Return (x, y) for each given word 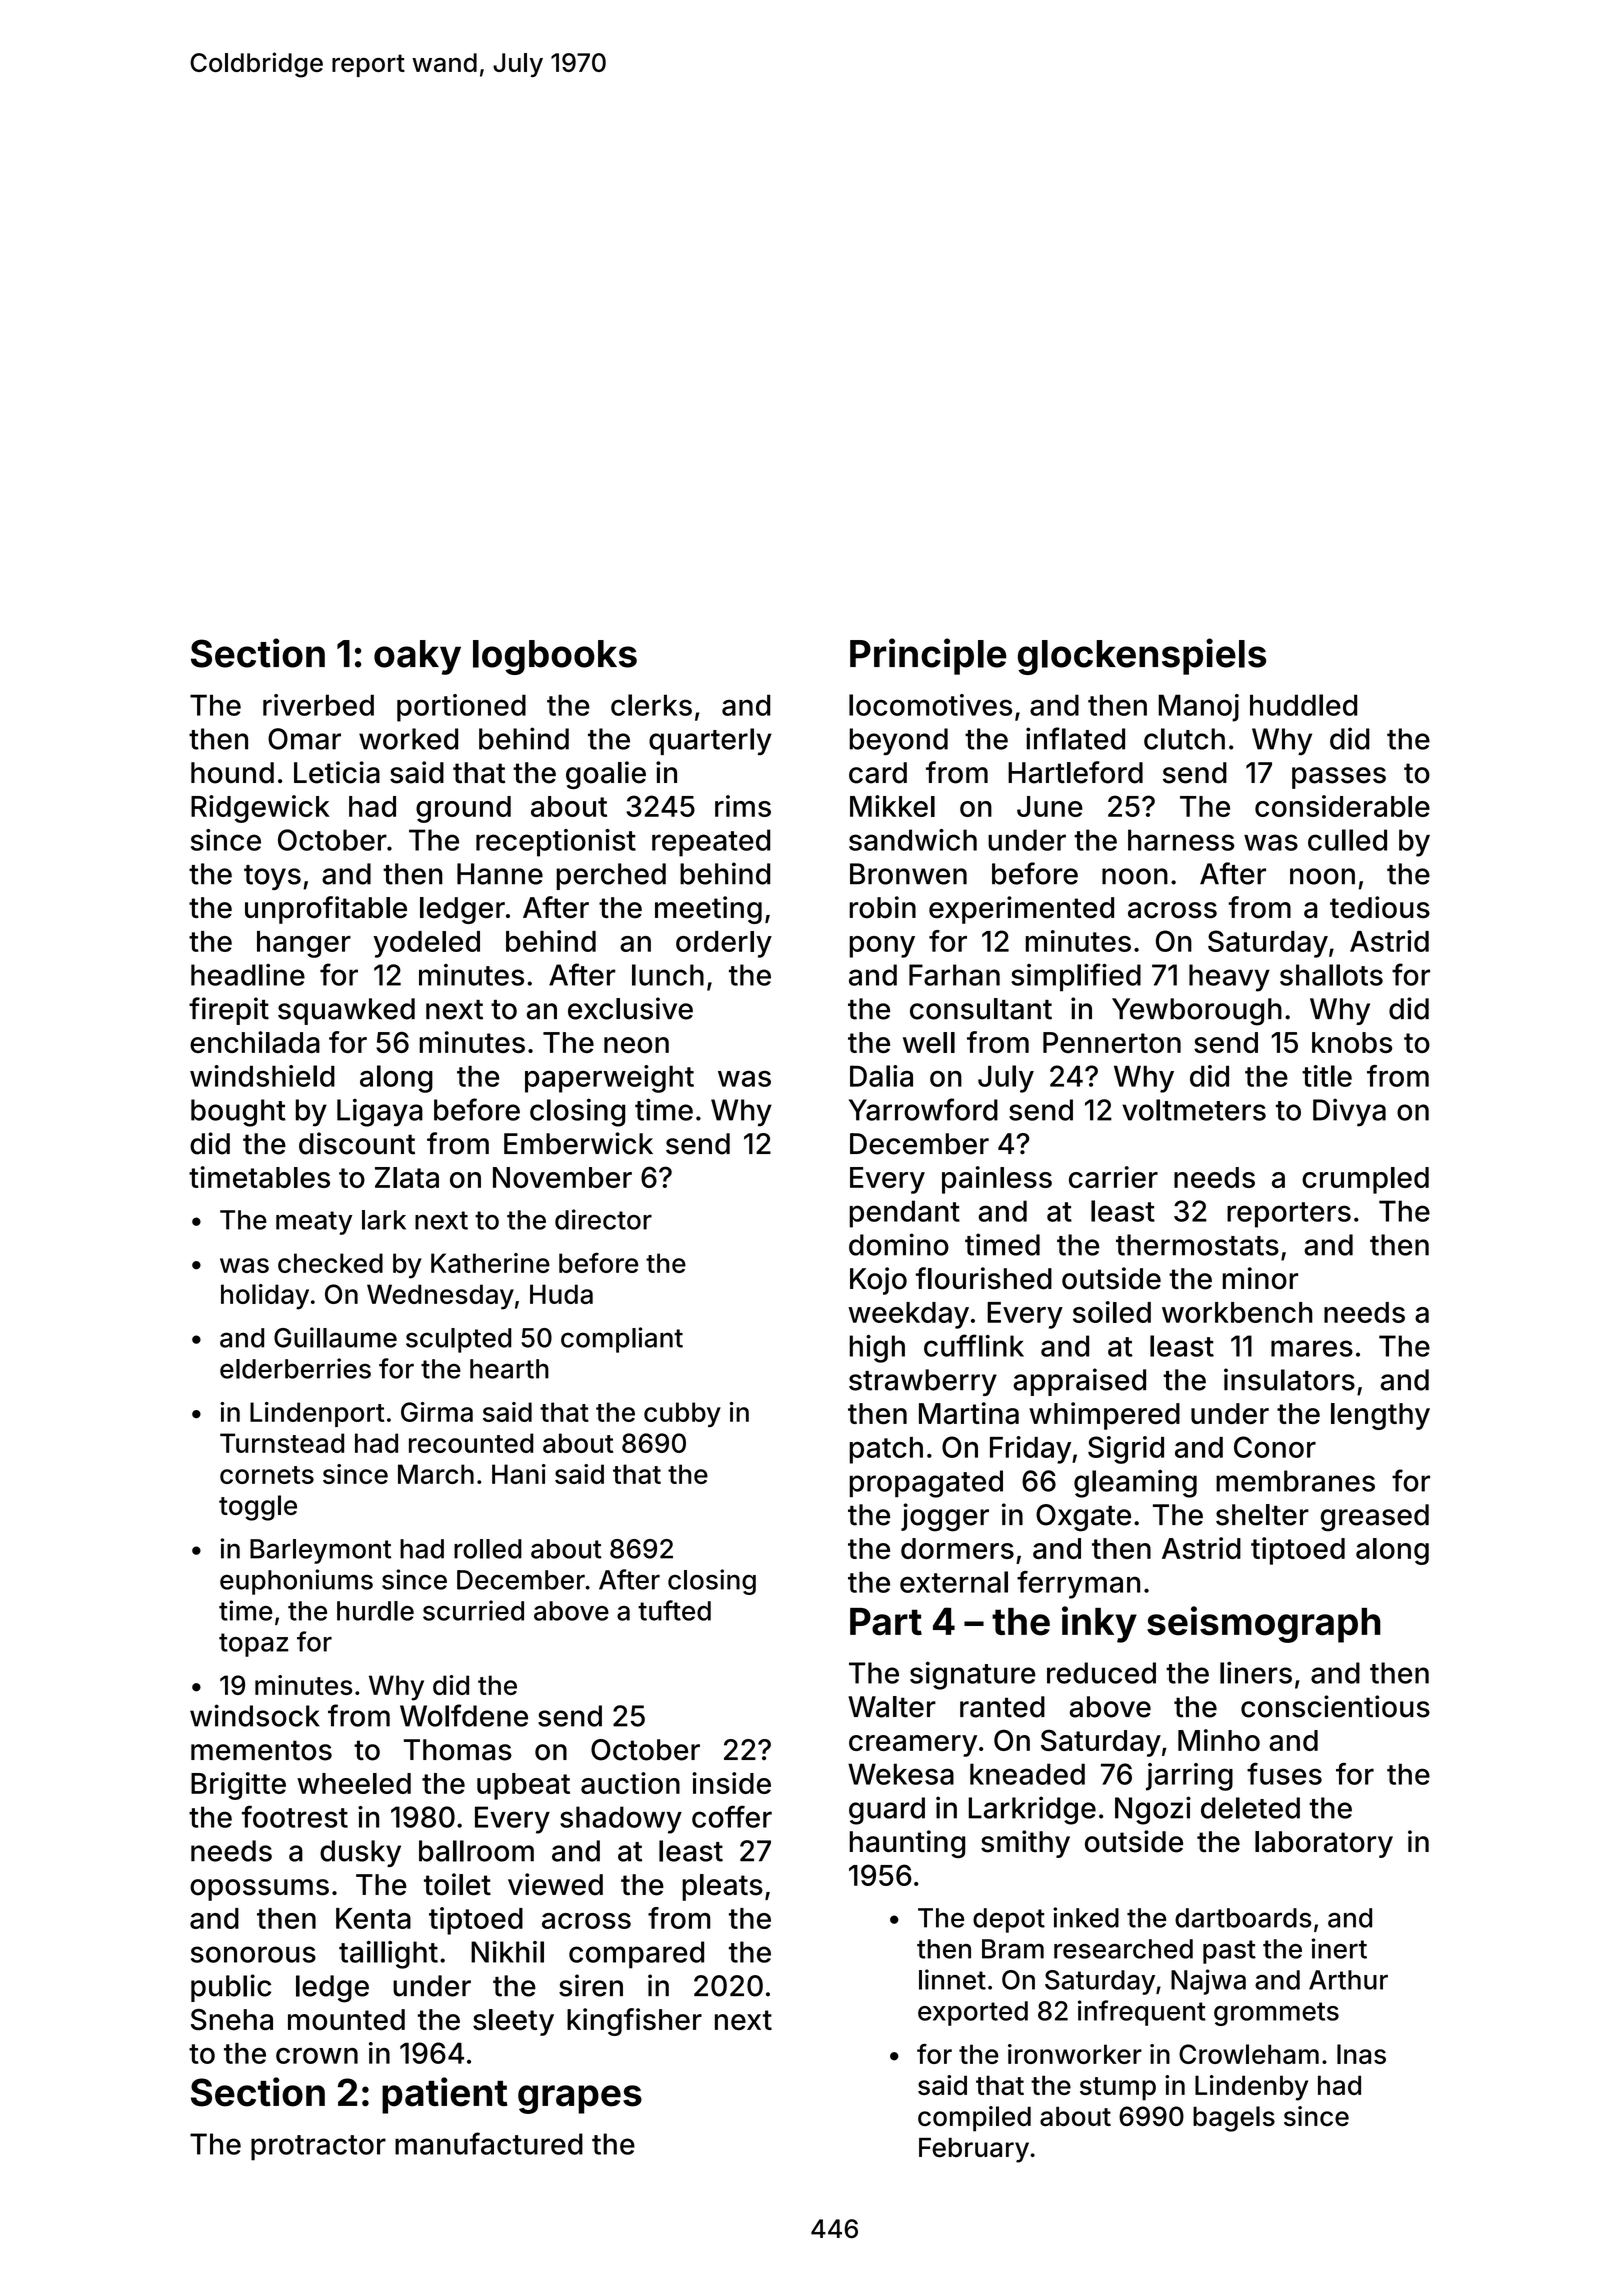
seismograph (1264, 1624)
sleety (513, 2022)
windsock (255, 1715)
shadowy (621, 1820)
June (1050, 806)
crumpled (1365, 1180)
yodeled (426, 944)
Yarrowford (923, 1109)
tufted (674, 1610)
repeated (711, 843)
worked (408, 739)
